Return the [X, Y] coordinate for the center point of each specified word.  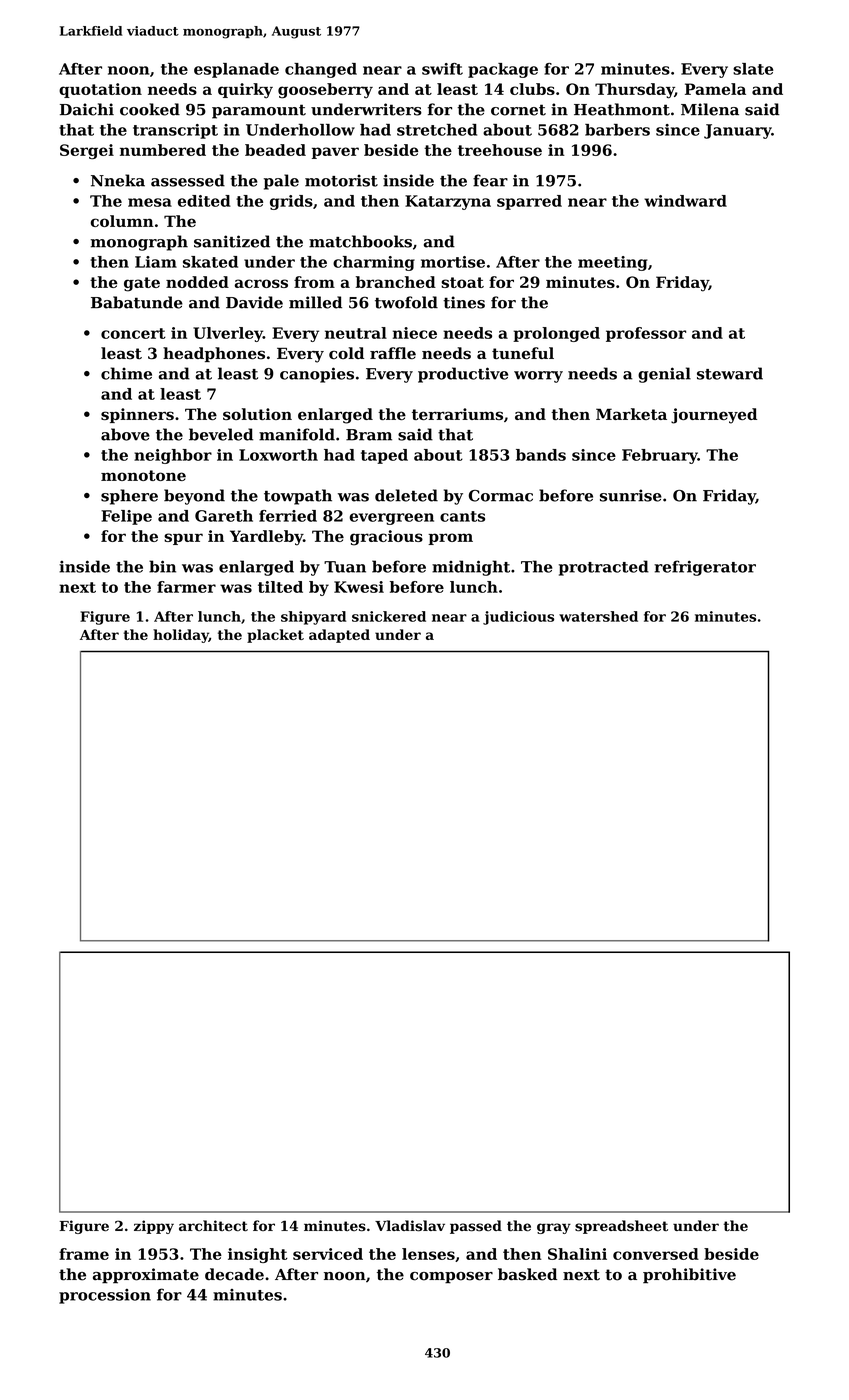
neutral [356, 333]
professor [646, 334]
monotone [143, 475]
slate [753, 69]
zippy [154, 1227]
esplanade [236, 70]
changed [321, 70]
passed [476, 1227]
